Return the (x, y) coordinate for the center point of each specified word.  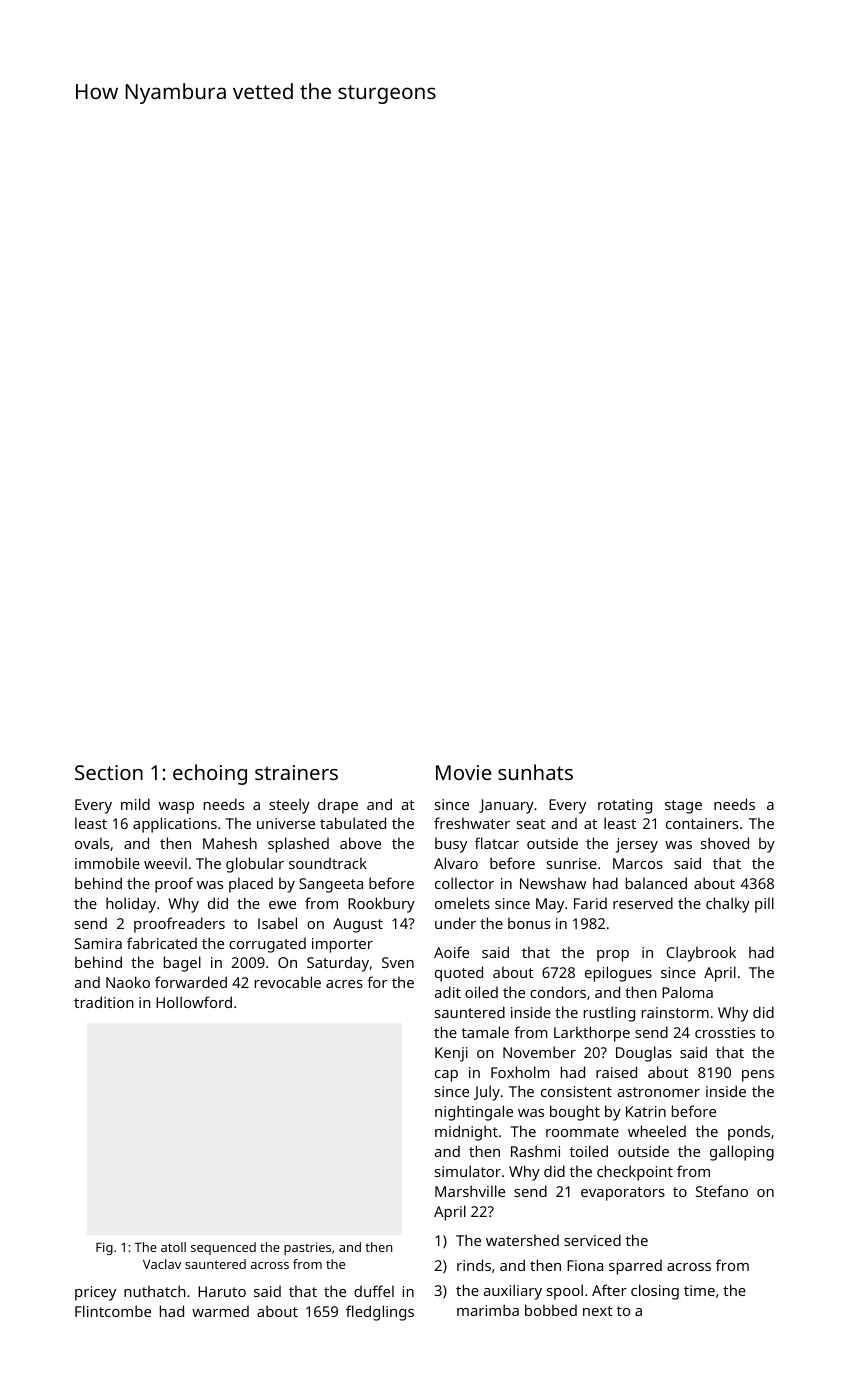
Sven (398, 962)
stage (683, 807)
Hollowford (194, 1002)
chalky (728, 905)
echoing (210, 774)
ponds (749, 1133)
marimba (488, 1310)
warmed (220, 1311)
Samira (98, 943)
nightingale (474, 1113)
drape (338, 806)
